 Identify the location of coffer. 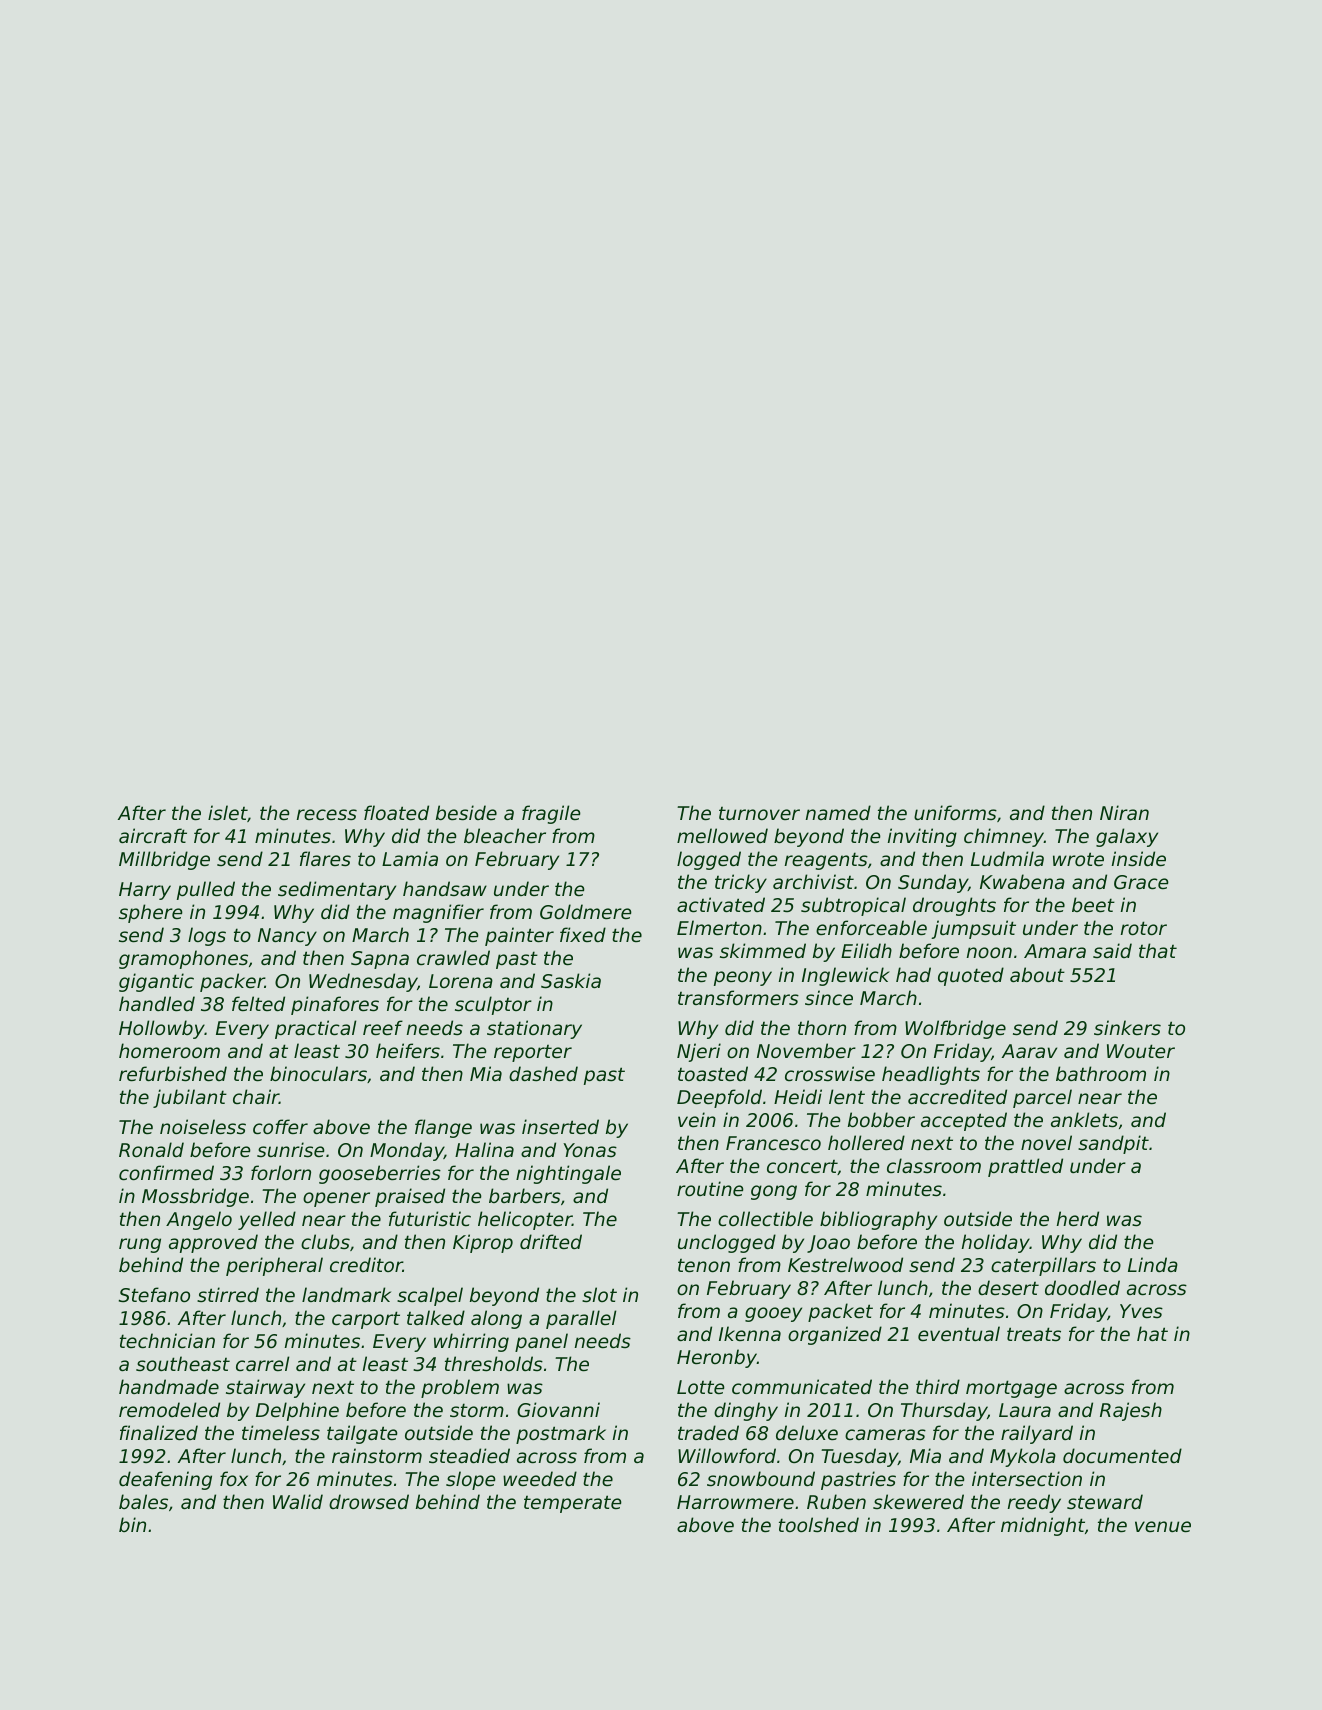
(280, 1126).
